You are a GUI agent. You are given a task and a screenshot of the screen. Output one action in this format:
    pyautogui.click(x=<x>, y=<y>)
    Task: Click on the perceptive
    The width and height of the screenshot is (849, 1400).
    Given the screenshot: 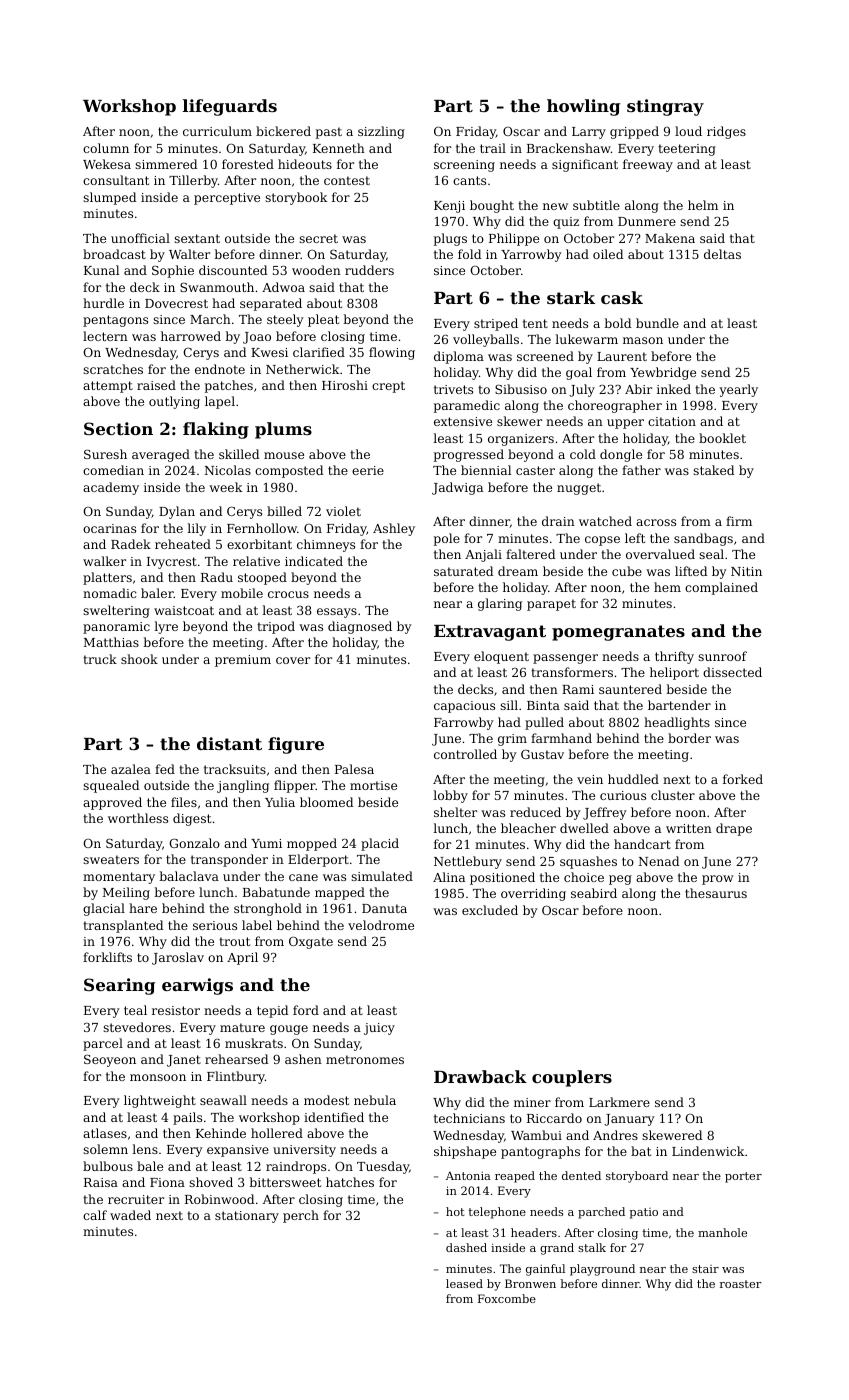 What is the action you would take?
    pyautogui.click(x=227, y=199)
